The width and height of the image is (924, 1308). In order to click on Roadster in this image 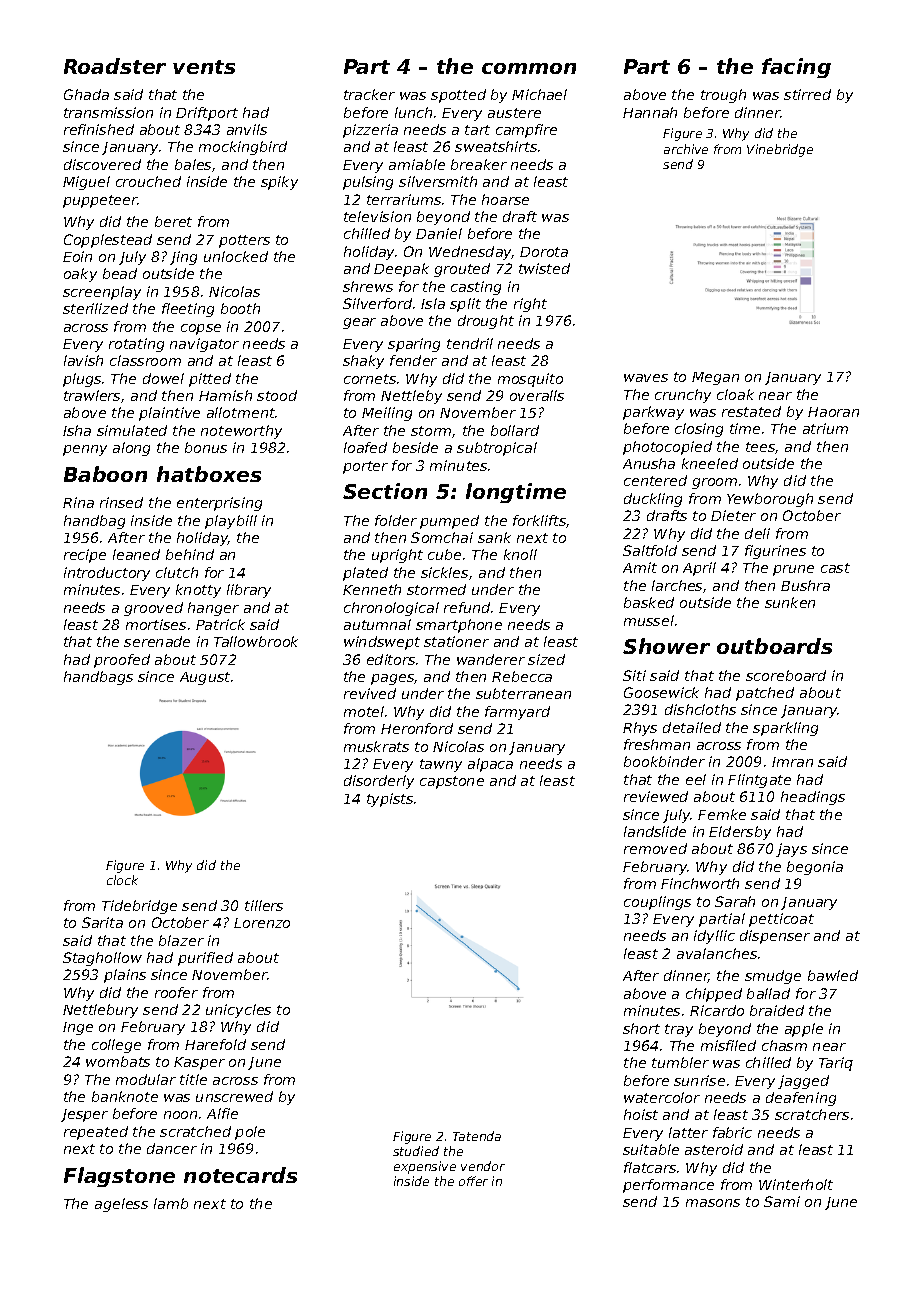, I will do `click(115, 66)`.
